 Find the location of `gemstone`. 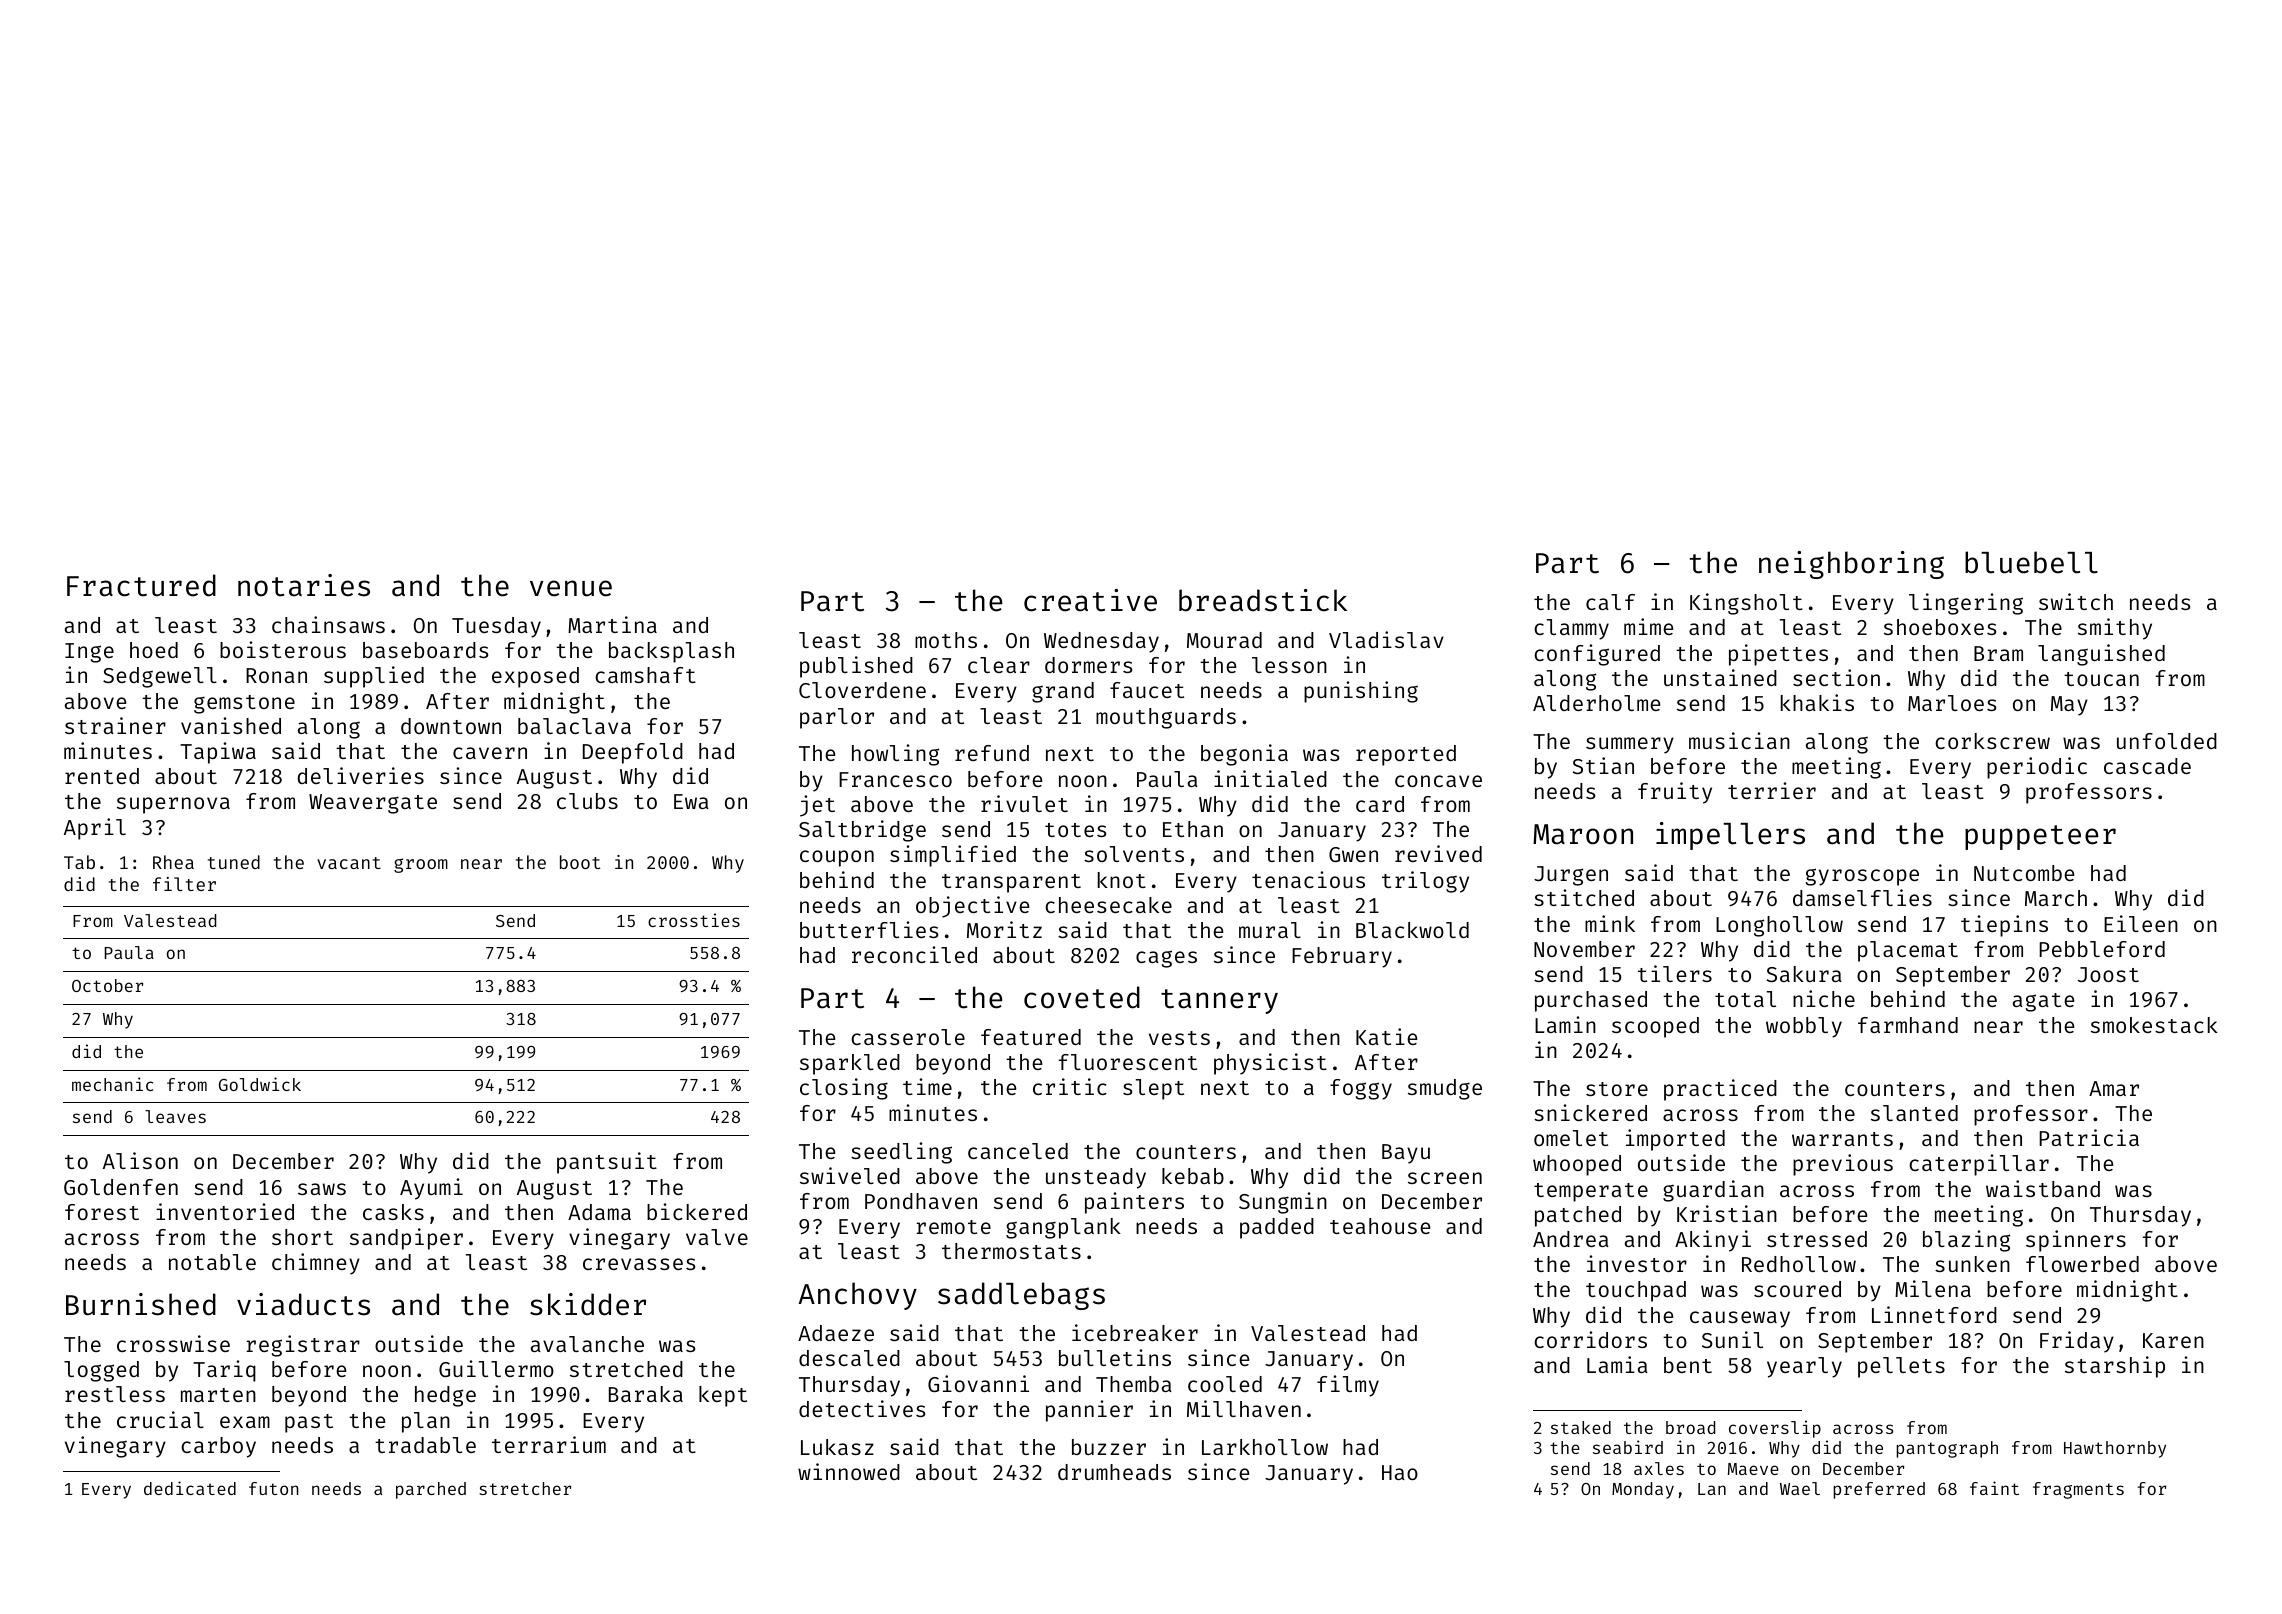

gemstone is located at coordinates (244, 704).
